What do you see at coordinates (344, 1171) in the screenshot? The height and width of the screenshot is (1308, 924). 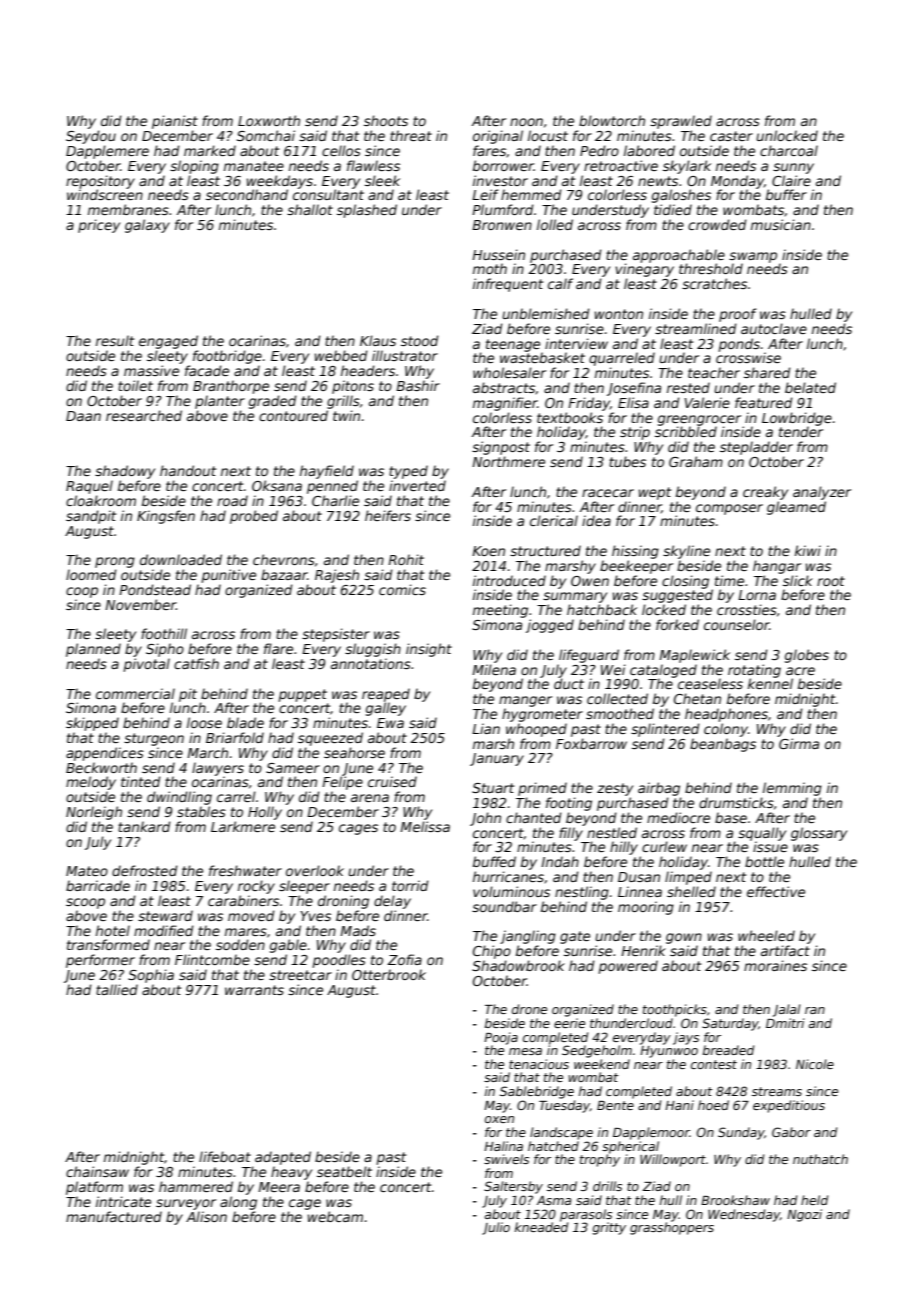 I see `seatbelt` at bounding box center [344, 1171].
